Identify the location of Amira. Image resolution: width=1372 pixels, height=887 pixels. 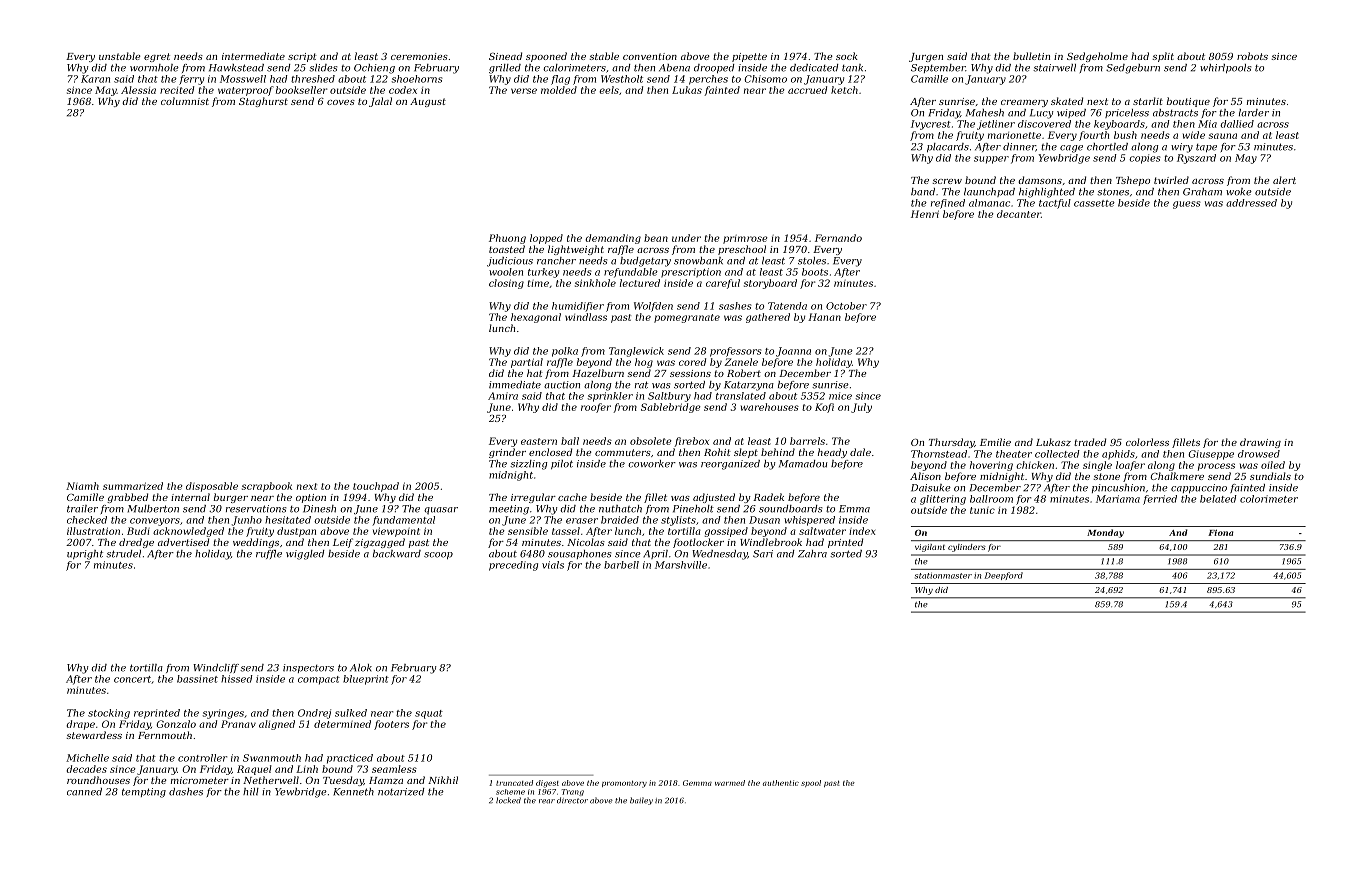
(503, 396).
